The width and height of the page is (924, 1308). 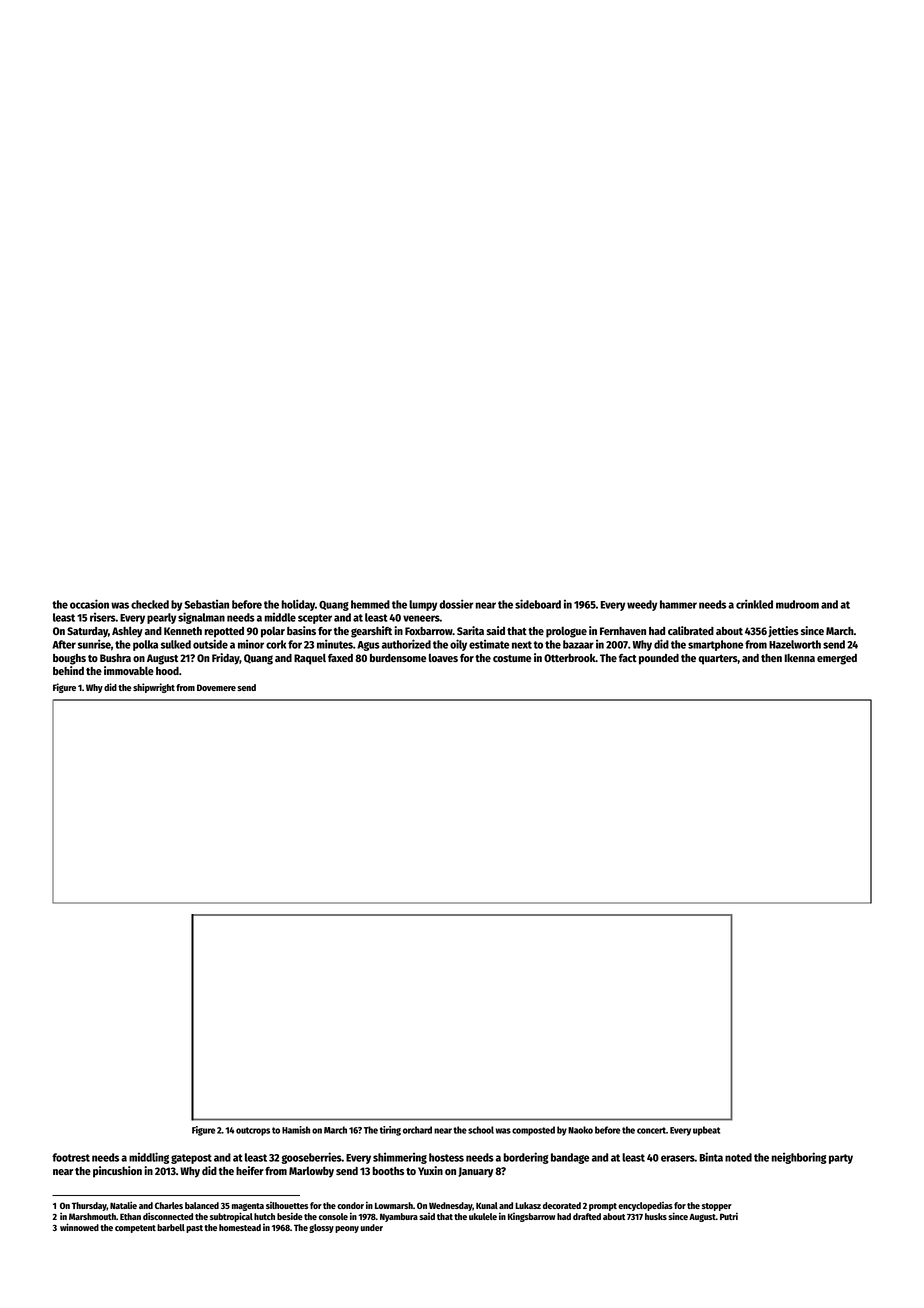 I want to click on party, so click(x=841, y=1159).
